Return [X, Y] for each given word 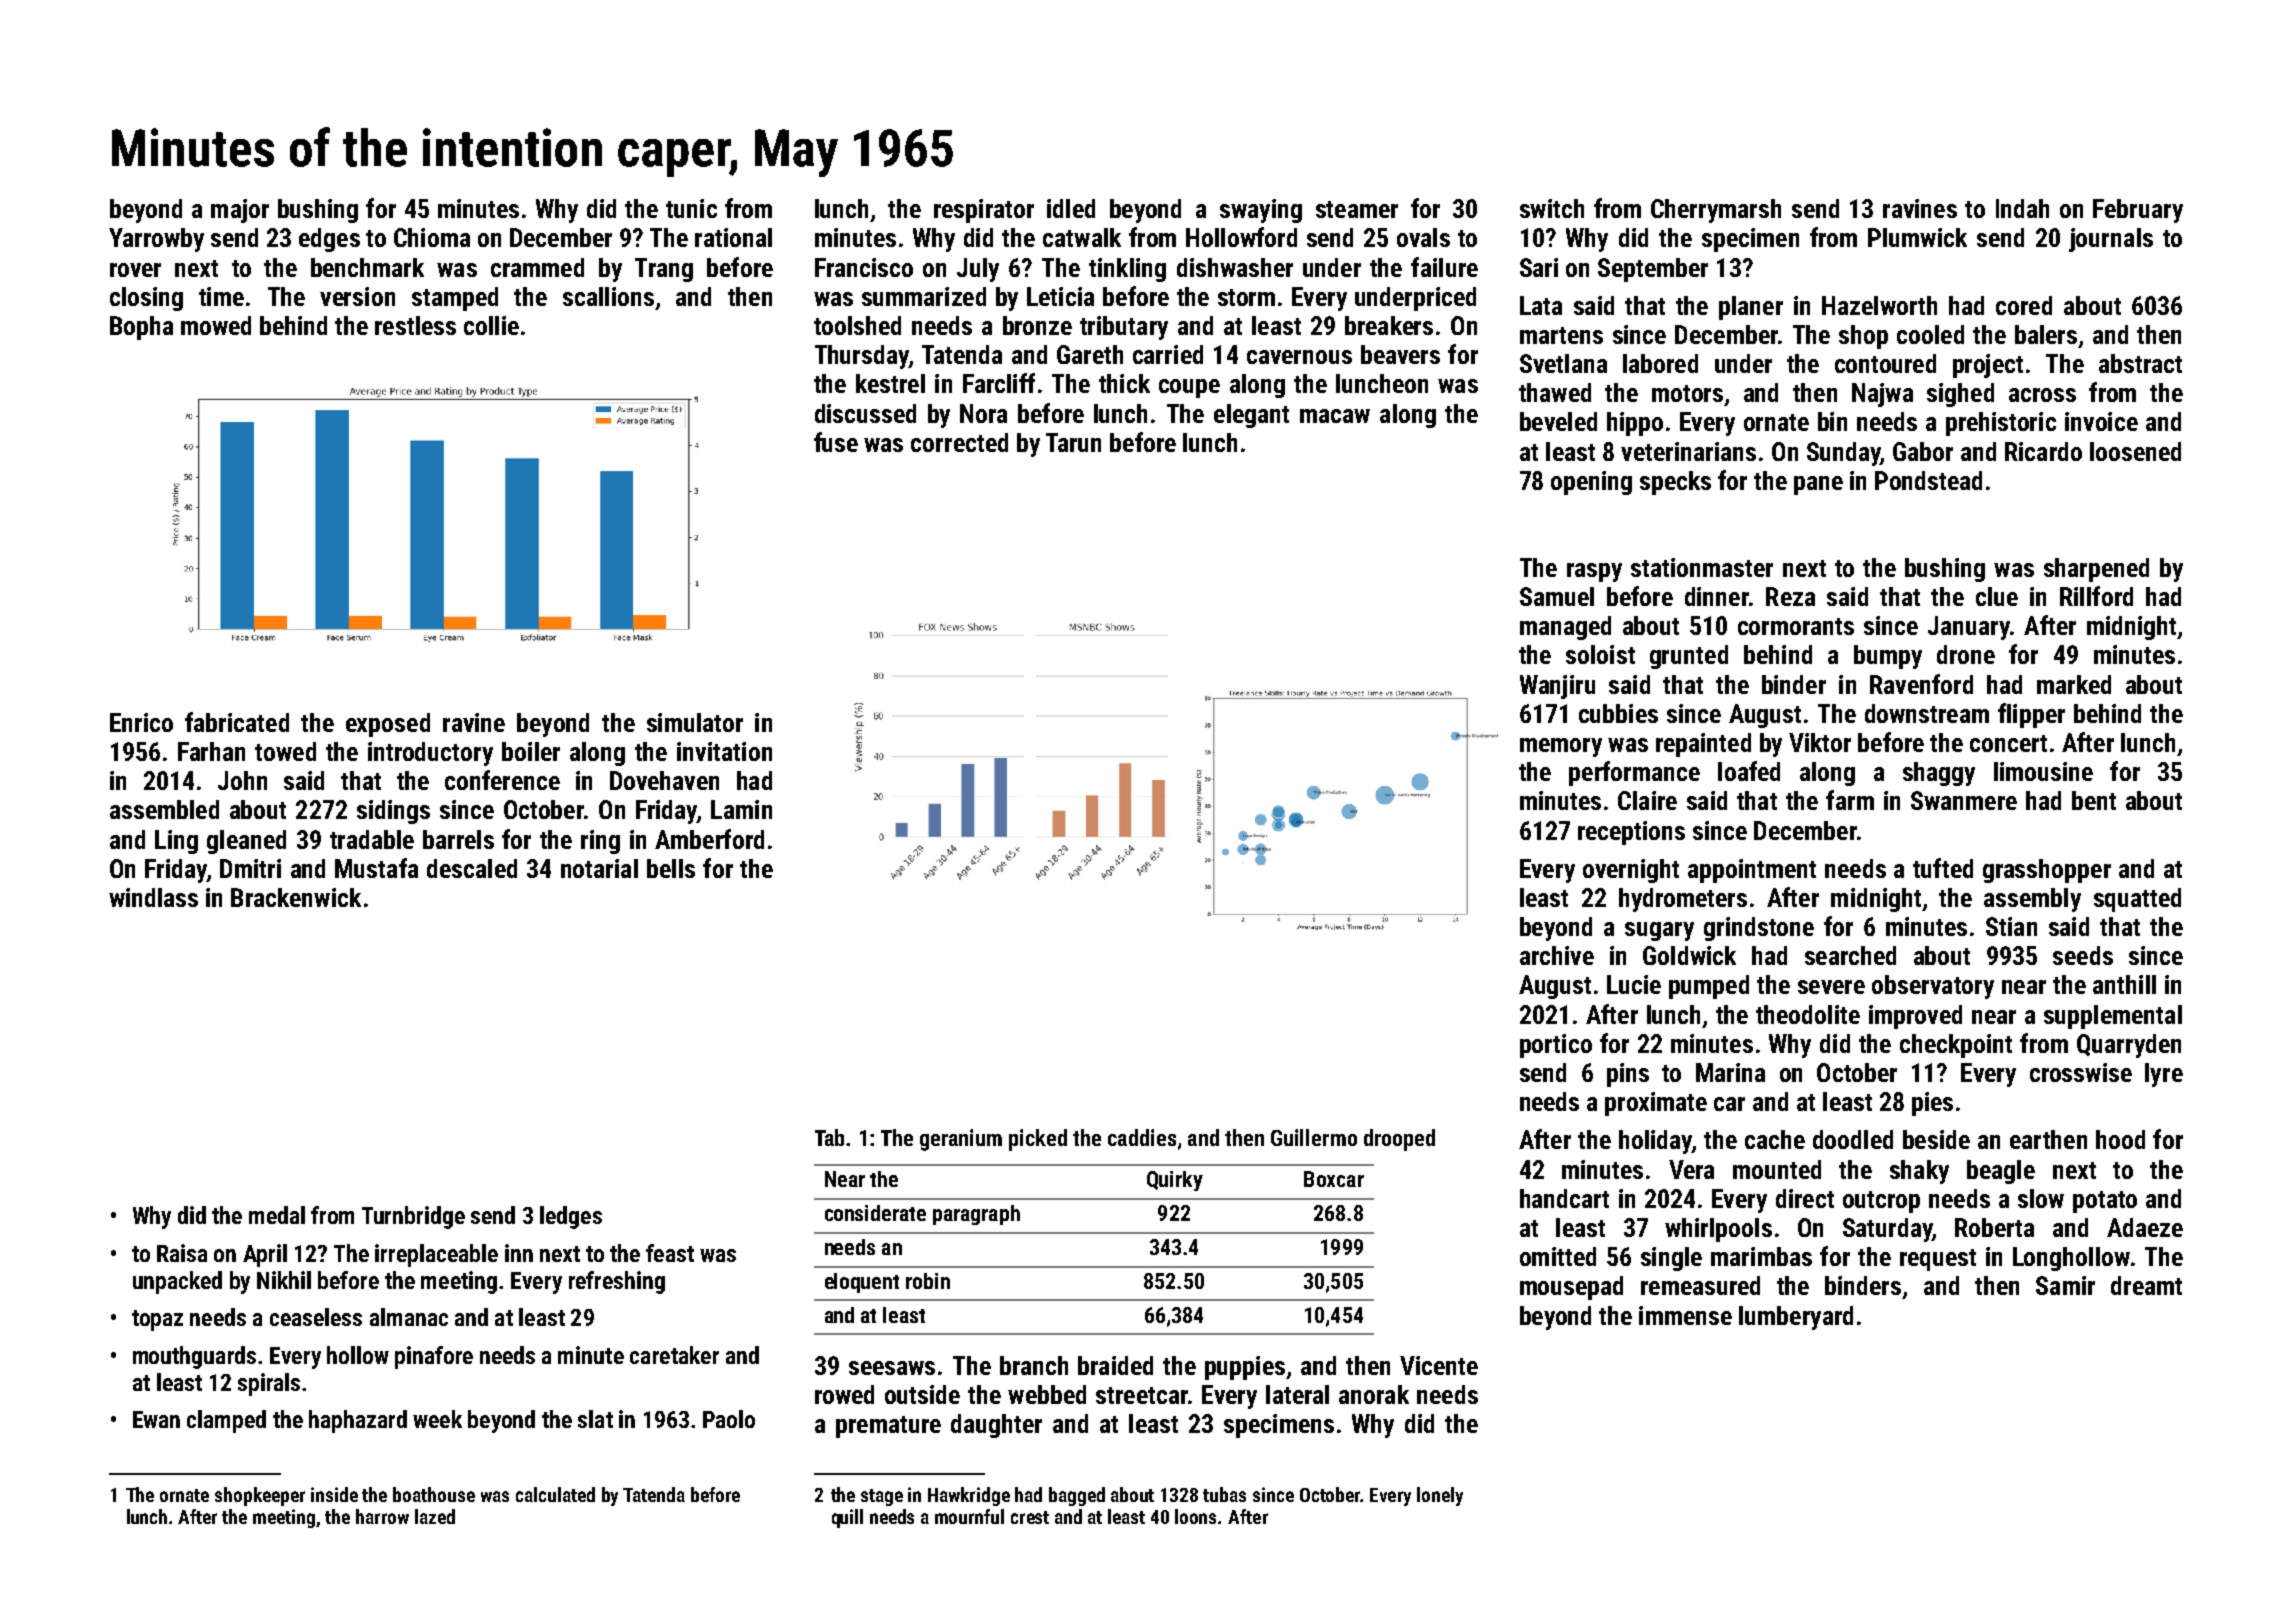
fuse [836, 442]
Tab [829, 1137]
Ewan [156, 1419]
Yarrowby [156, 240]
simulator [695, 722]
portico [1556, 1046]
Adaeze [2145, 1227]
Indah [2022, 208]
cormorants [1796, 626]
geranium [961, 1140]
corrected [959, 442]
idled [1071, 208]
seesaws [892, 1368]
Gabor [1923, 451]
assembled [164, 809]
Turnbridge [413, 1217]
